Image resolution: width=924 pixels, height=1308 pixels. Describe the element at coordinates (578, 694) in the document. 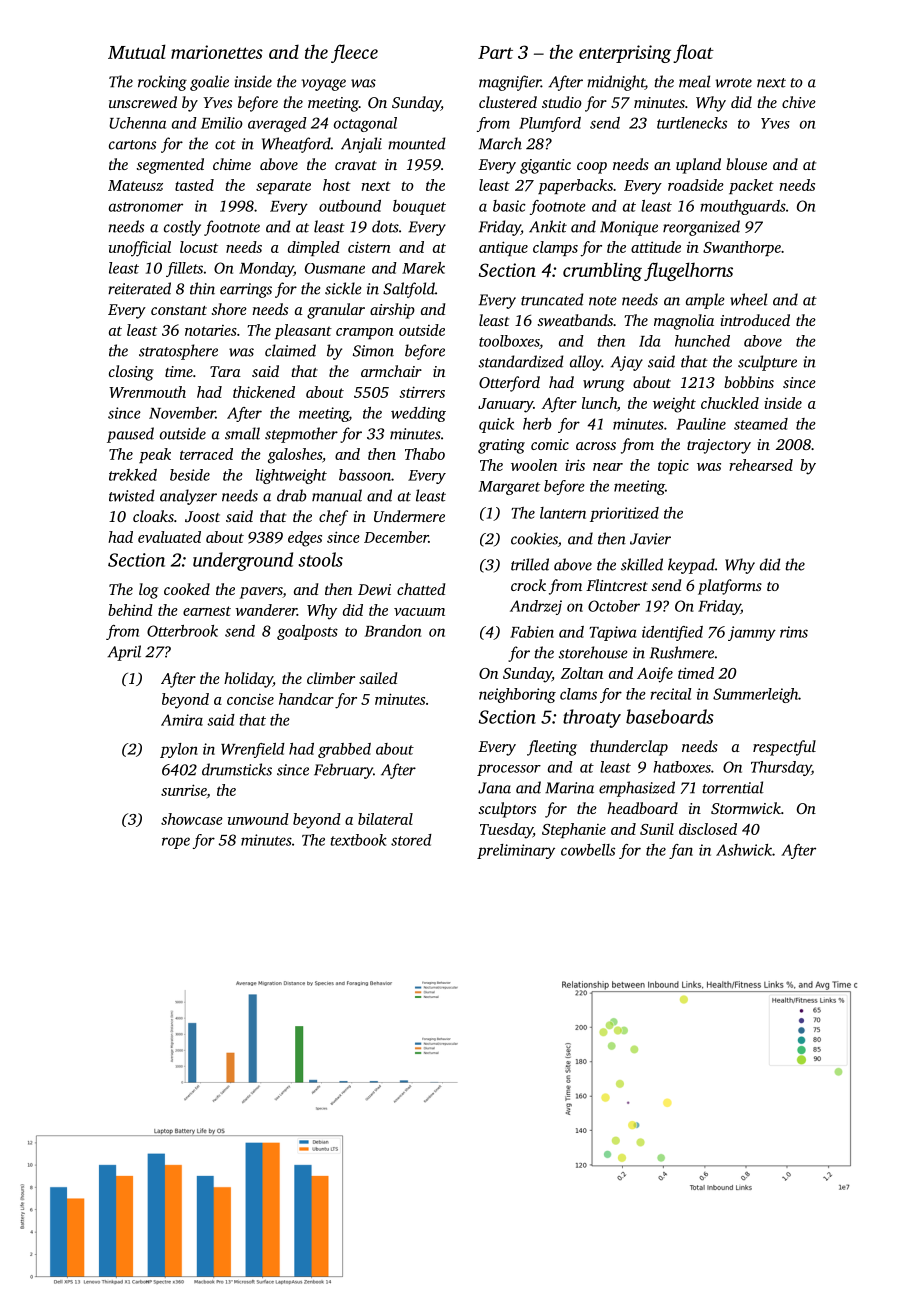

I see `clams` at that location.
